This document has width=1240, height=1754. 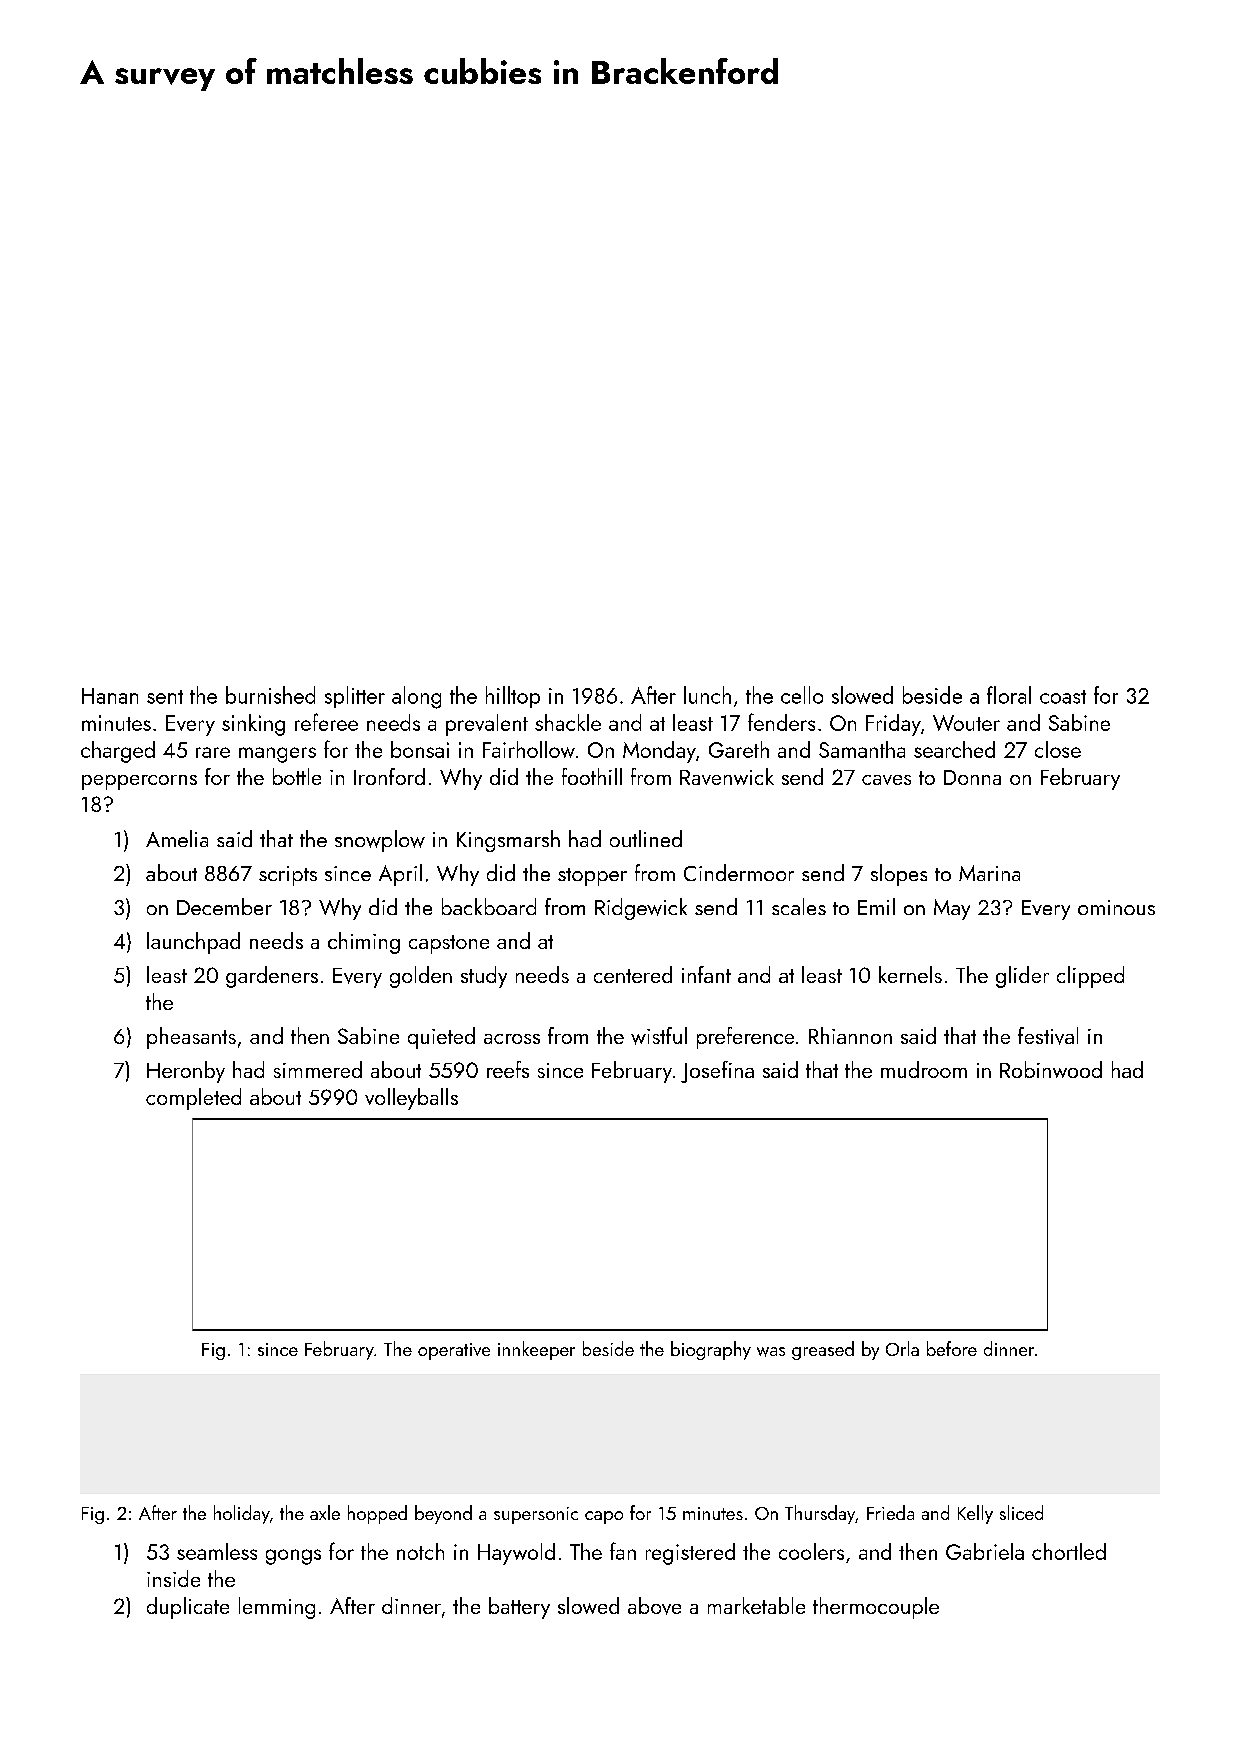 What do you see at coordinates (253, 725) in the document?
I see `sinking` at bounding box center [253, 725].
